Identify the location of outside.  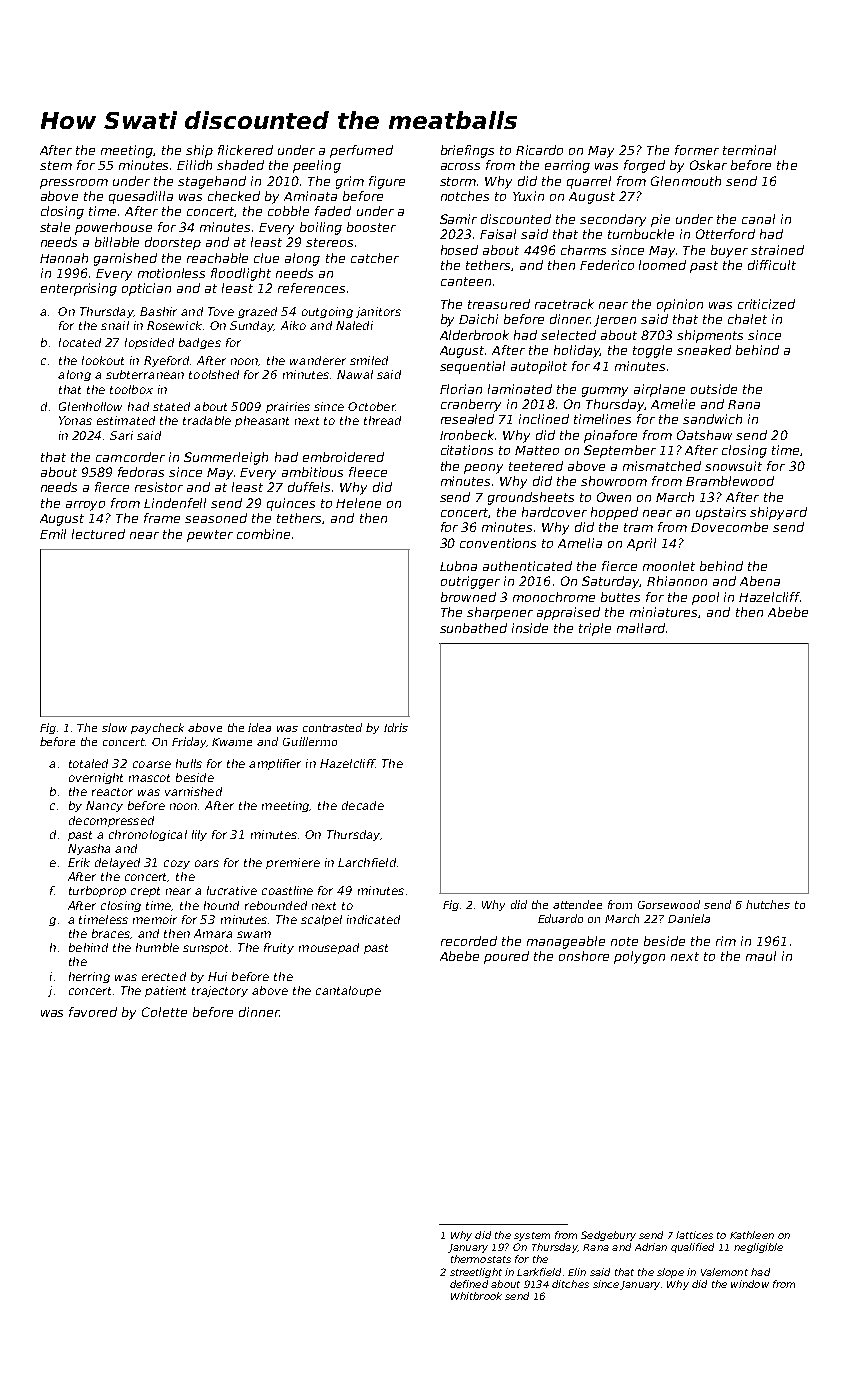
(714, 389).
